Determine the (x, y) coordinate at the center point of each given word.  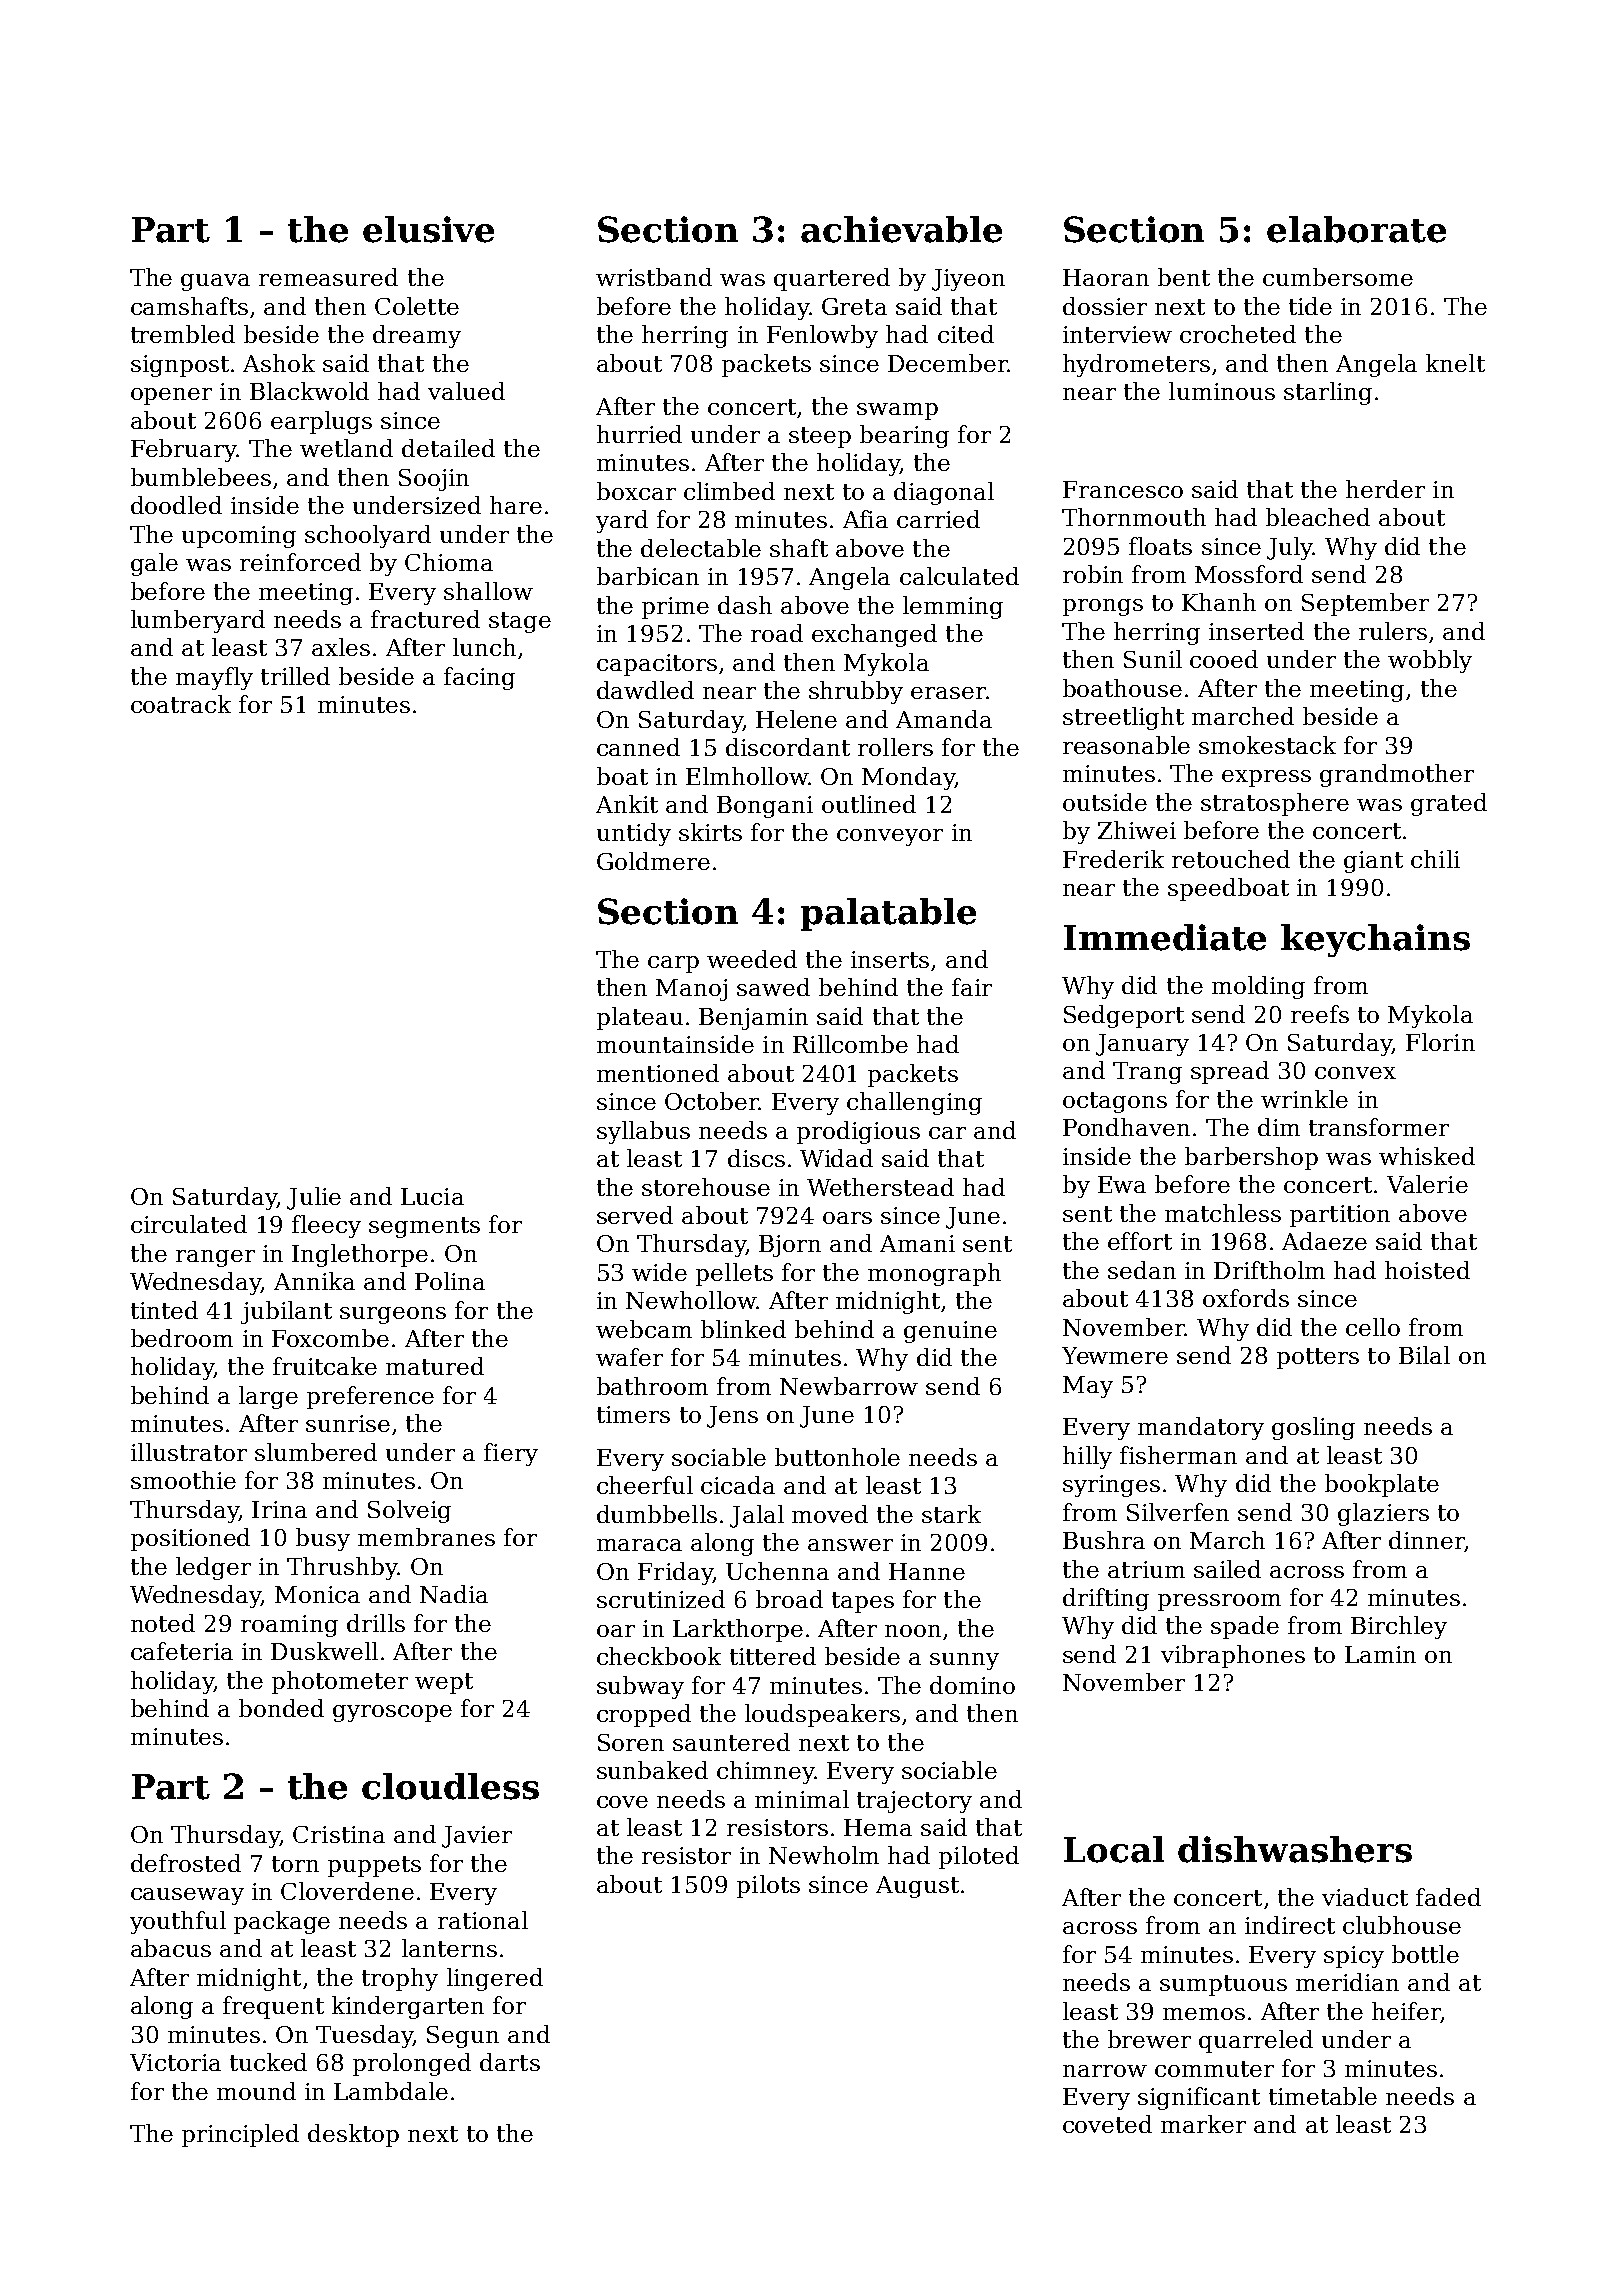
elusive (428, 229)
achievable (901, 229)
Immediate (1165, 937)
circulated (189, 1224)
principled (240, 2135)
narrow (1105, 2071)
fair (972, 987)
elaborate (1356, 229)
